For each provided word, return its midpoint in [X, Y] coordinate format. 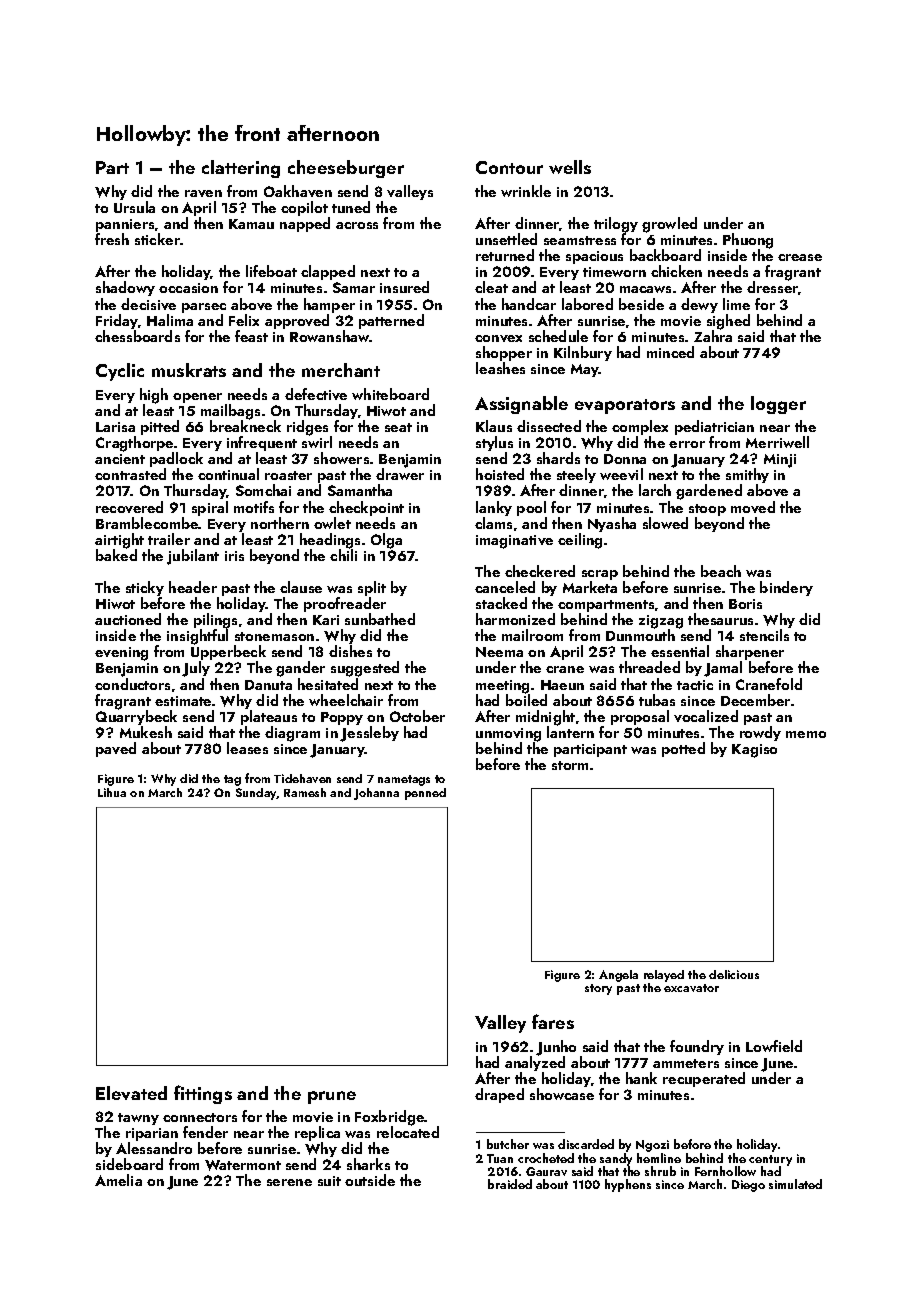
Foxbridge [390, 1118]
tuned [351, 207]
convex [498, 338]
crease [800, 257]
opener [197, 398]
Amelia [118, 1180]
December [755, 700]
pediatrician [714, 427]
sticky [145, 588]
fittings [203, 1094]
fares [553, 1021]
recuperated [704, 1079]
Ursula [134, 207]
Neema [499, 652]
